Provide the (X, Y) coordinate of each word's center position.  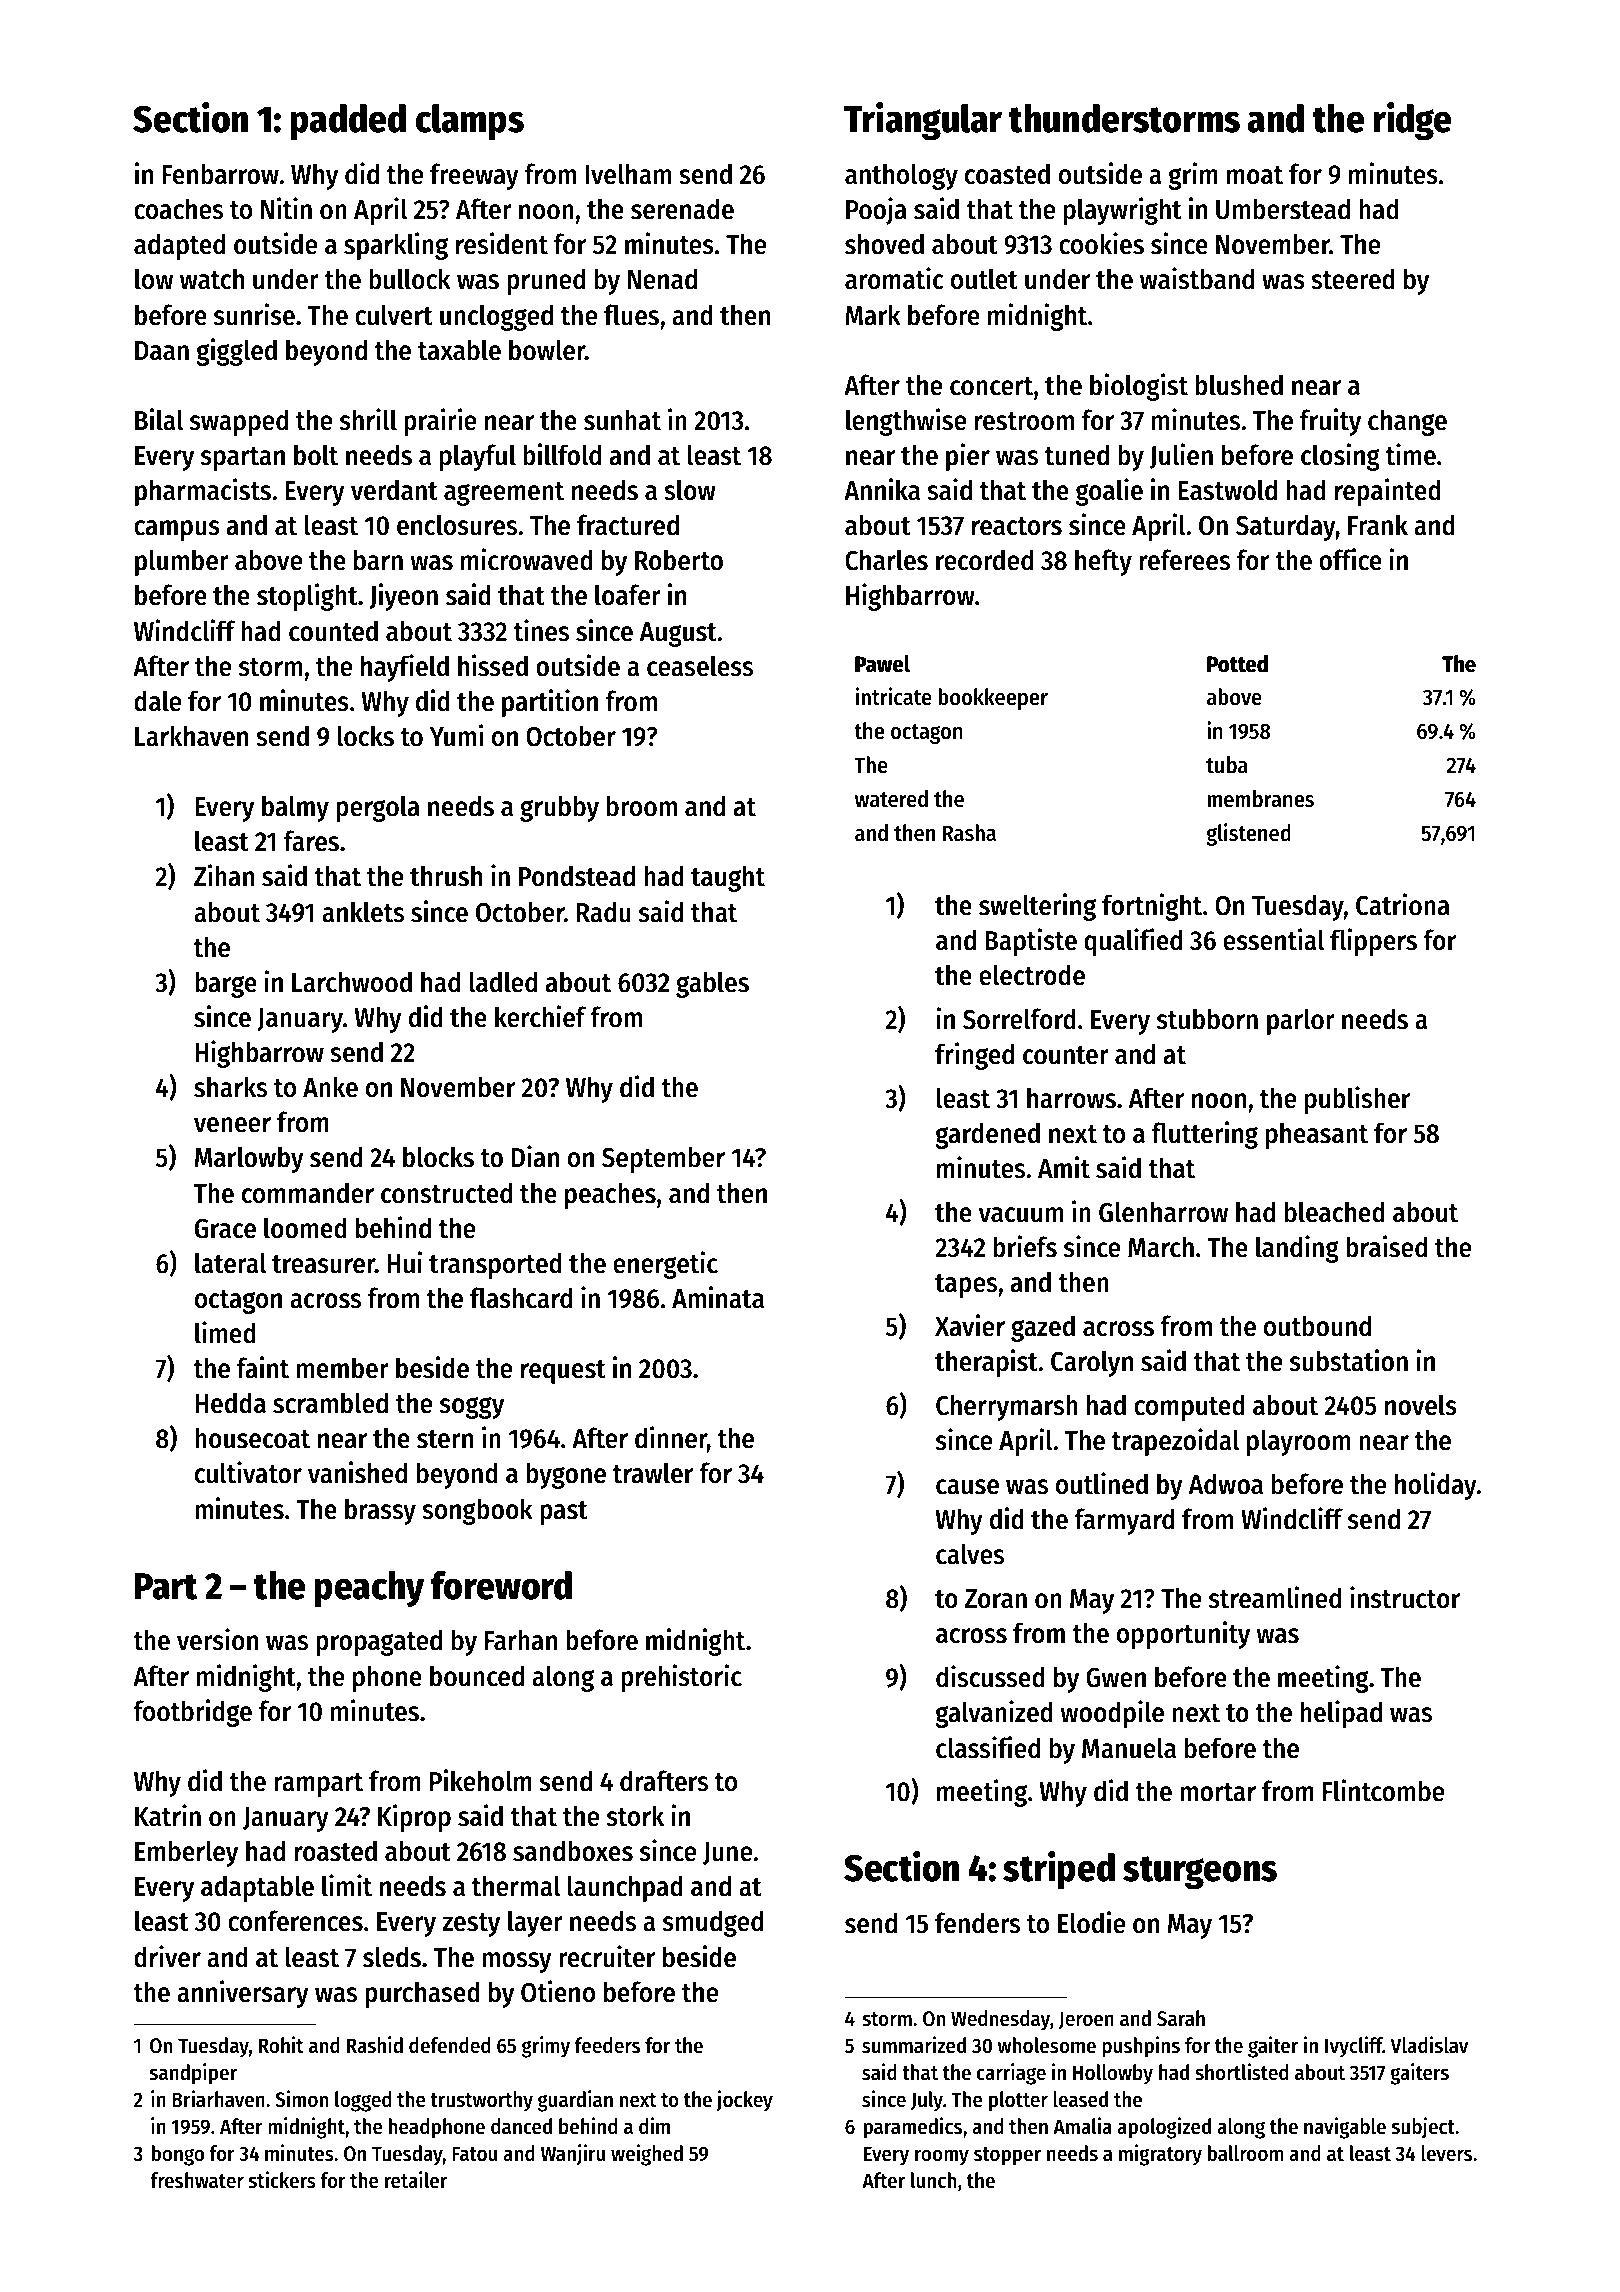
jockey (744, 2101)
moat (1255, 175)
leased (1080, 2099)
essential (1273, 939)
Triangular (923, 121)
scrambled (330, 1403)
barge (226, 984)
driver (167, 1956)
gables (712, 984)
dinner (671, 1439)
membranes (1260, 799)
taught (728, 878)
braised (1386, 1246)
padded (348, 122)
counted (333, 631)
